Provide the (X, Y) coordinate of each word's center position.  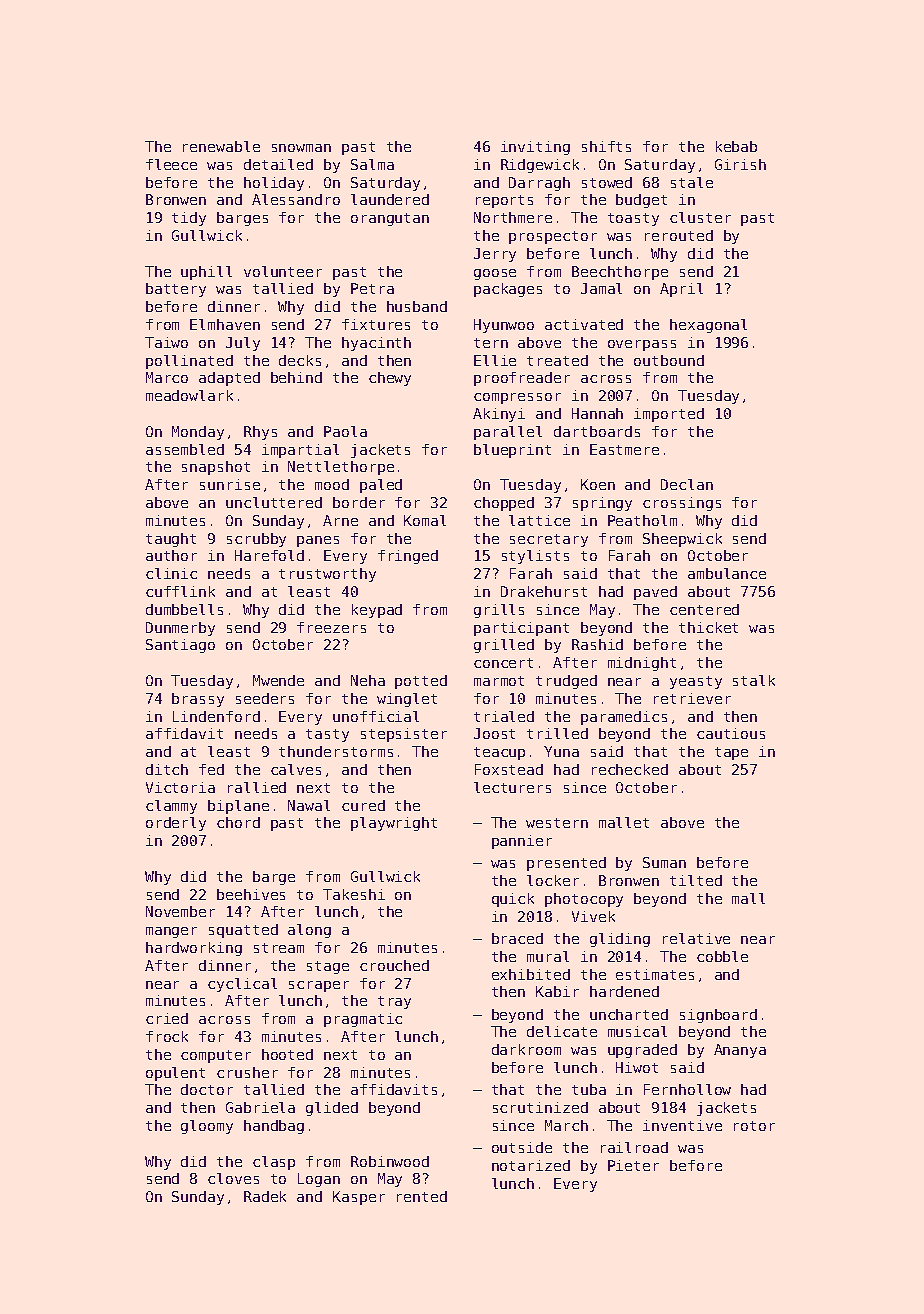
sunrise (230, 484)
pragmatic (363, 1020)
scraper (319, 986)
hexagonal (708, 326)
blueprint (512, 451)
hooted (287, 1054)
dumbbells (184, 609)
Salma (372, 164)
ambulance (727, 573)
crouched (394, 965)
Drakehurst (544, 591)
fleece (171, 164)
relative (696, 938)
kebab (736, 146)
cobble (722, 956)
